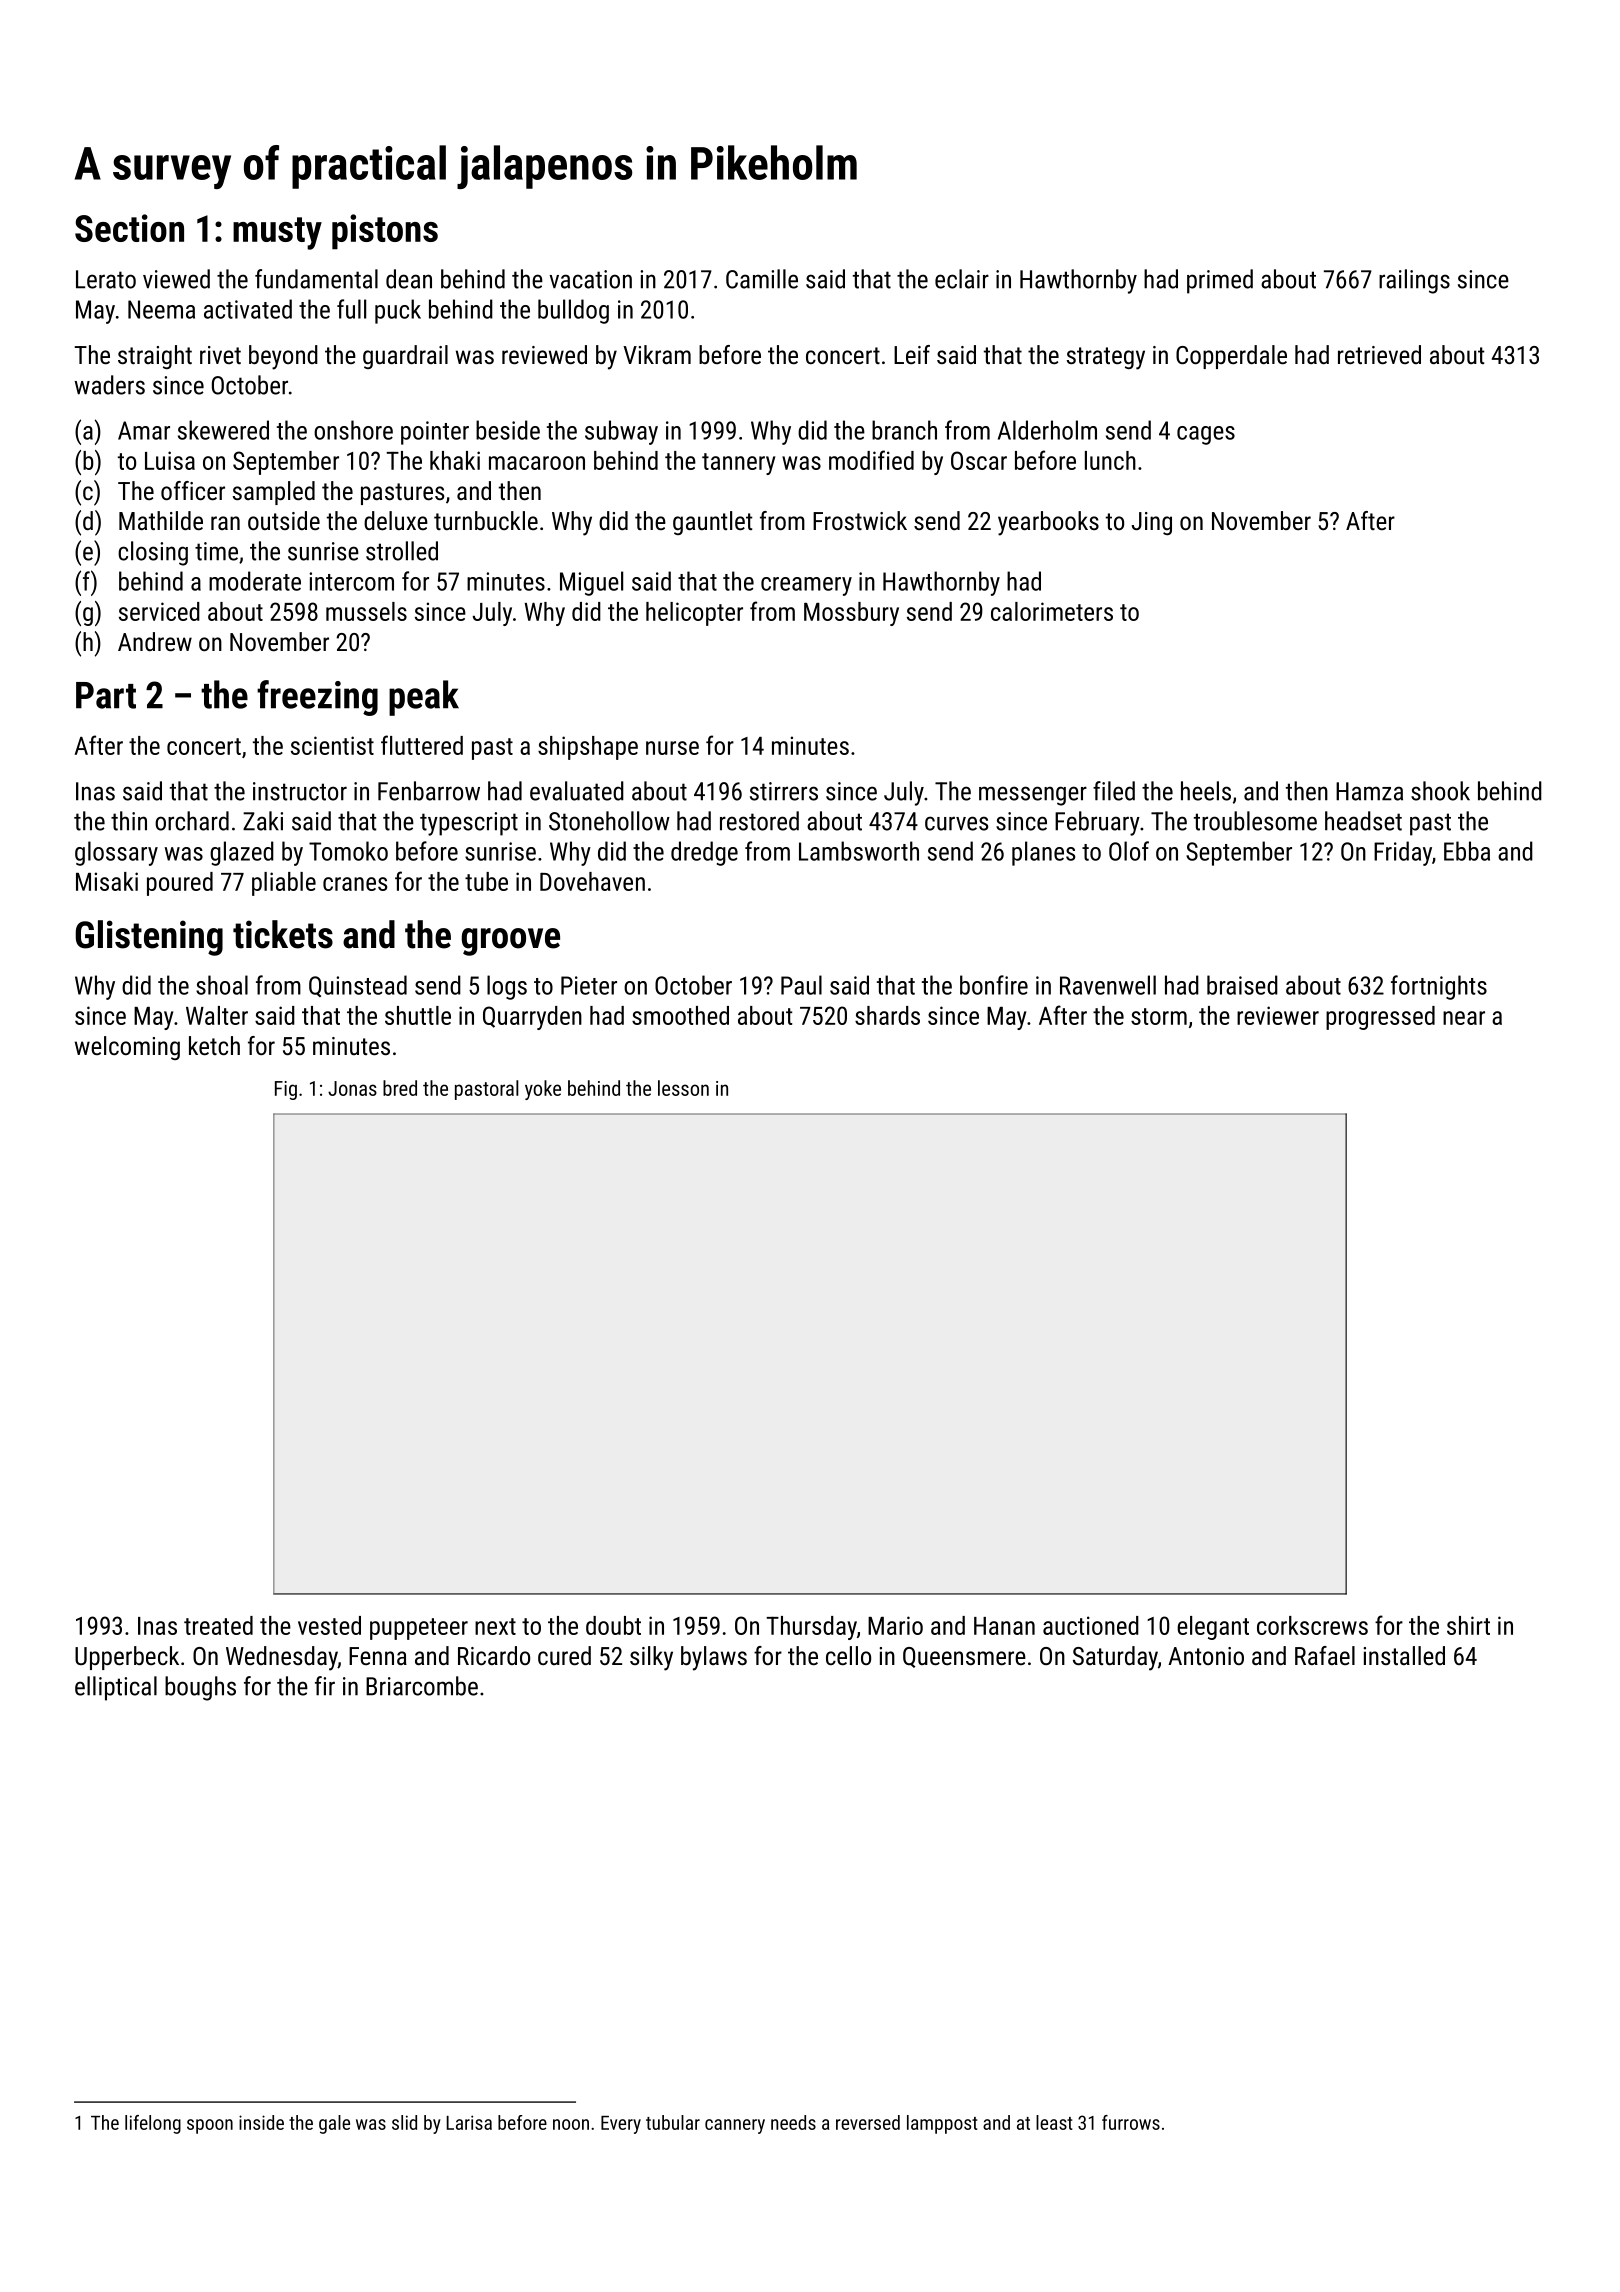 The width and height of the screenshot is (1620, 2292). Describe the element at coordinates (1131, 2122) in the screenshot. I see `furrows` at that location.
